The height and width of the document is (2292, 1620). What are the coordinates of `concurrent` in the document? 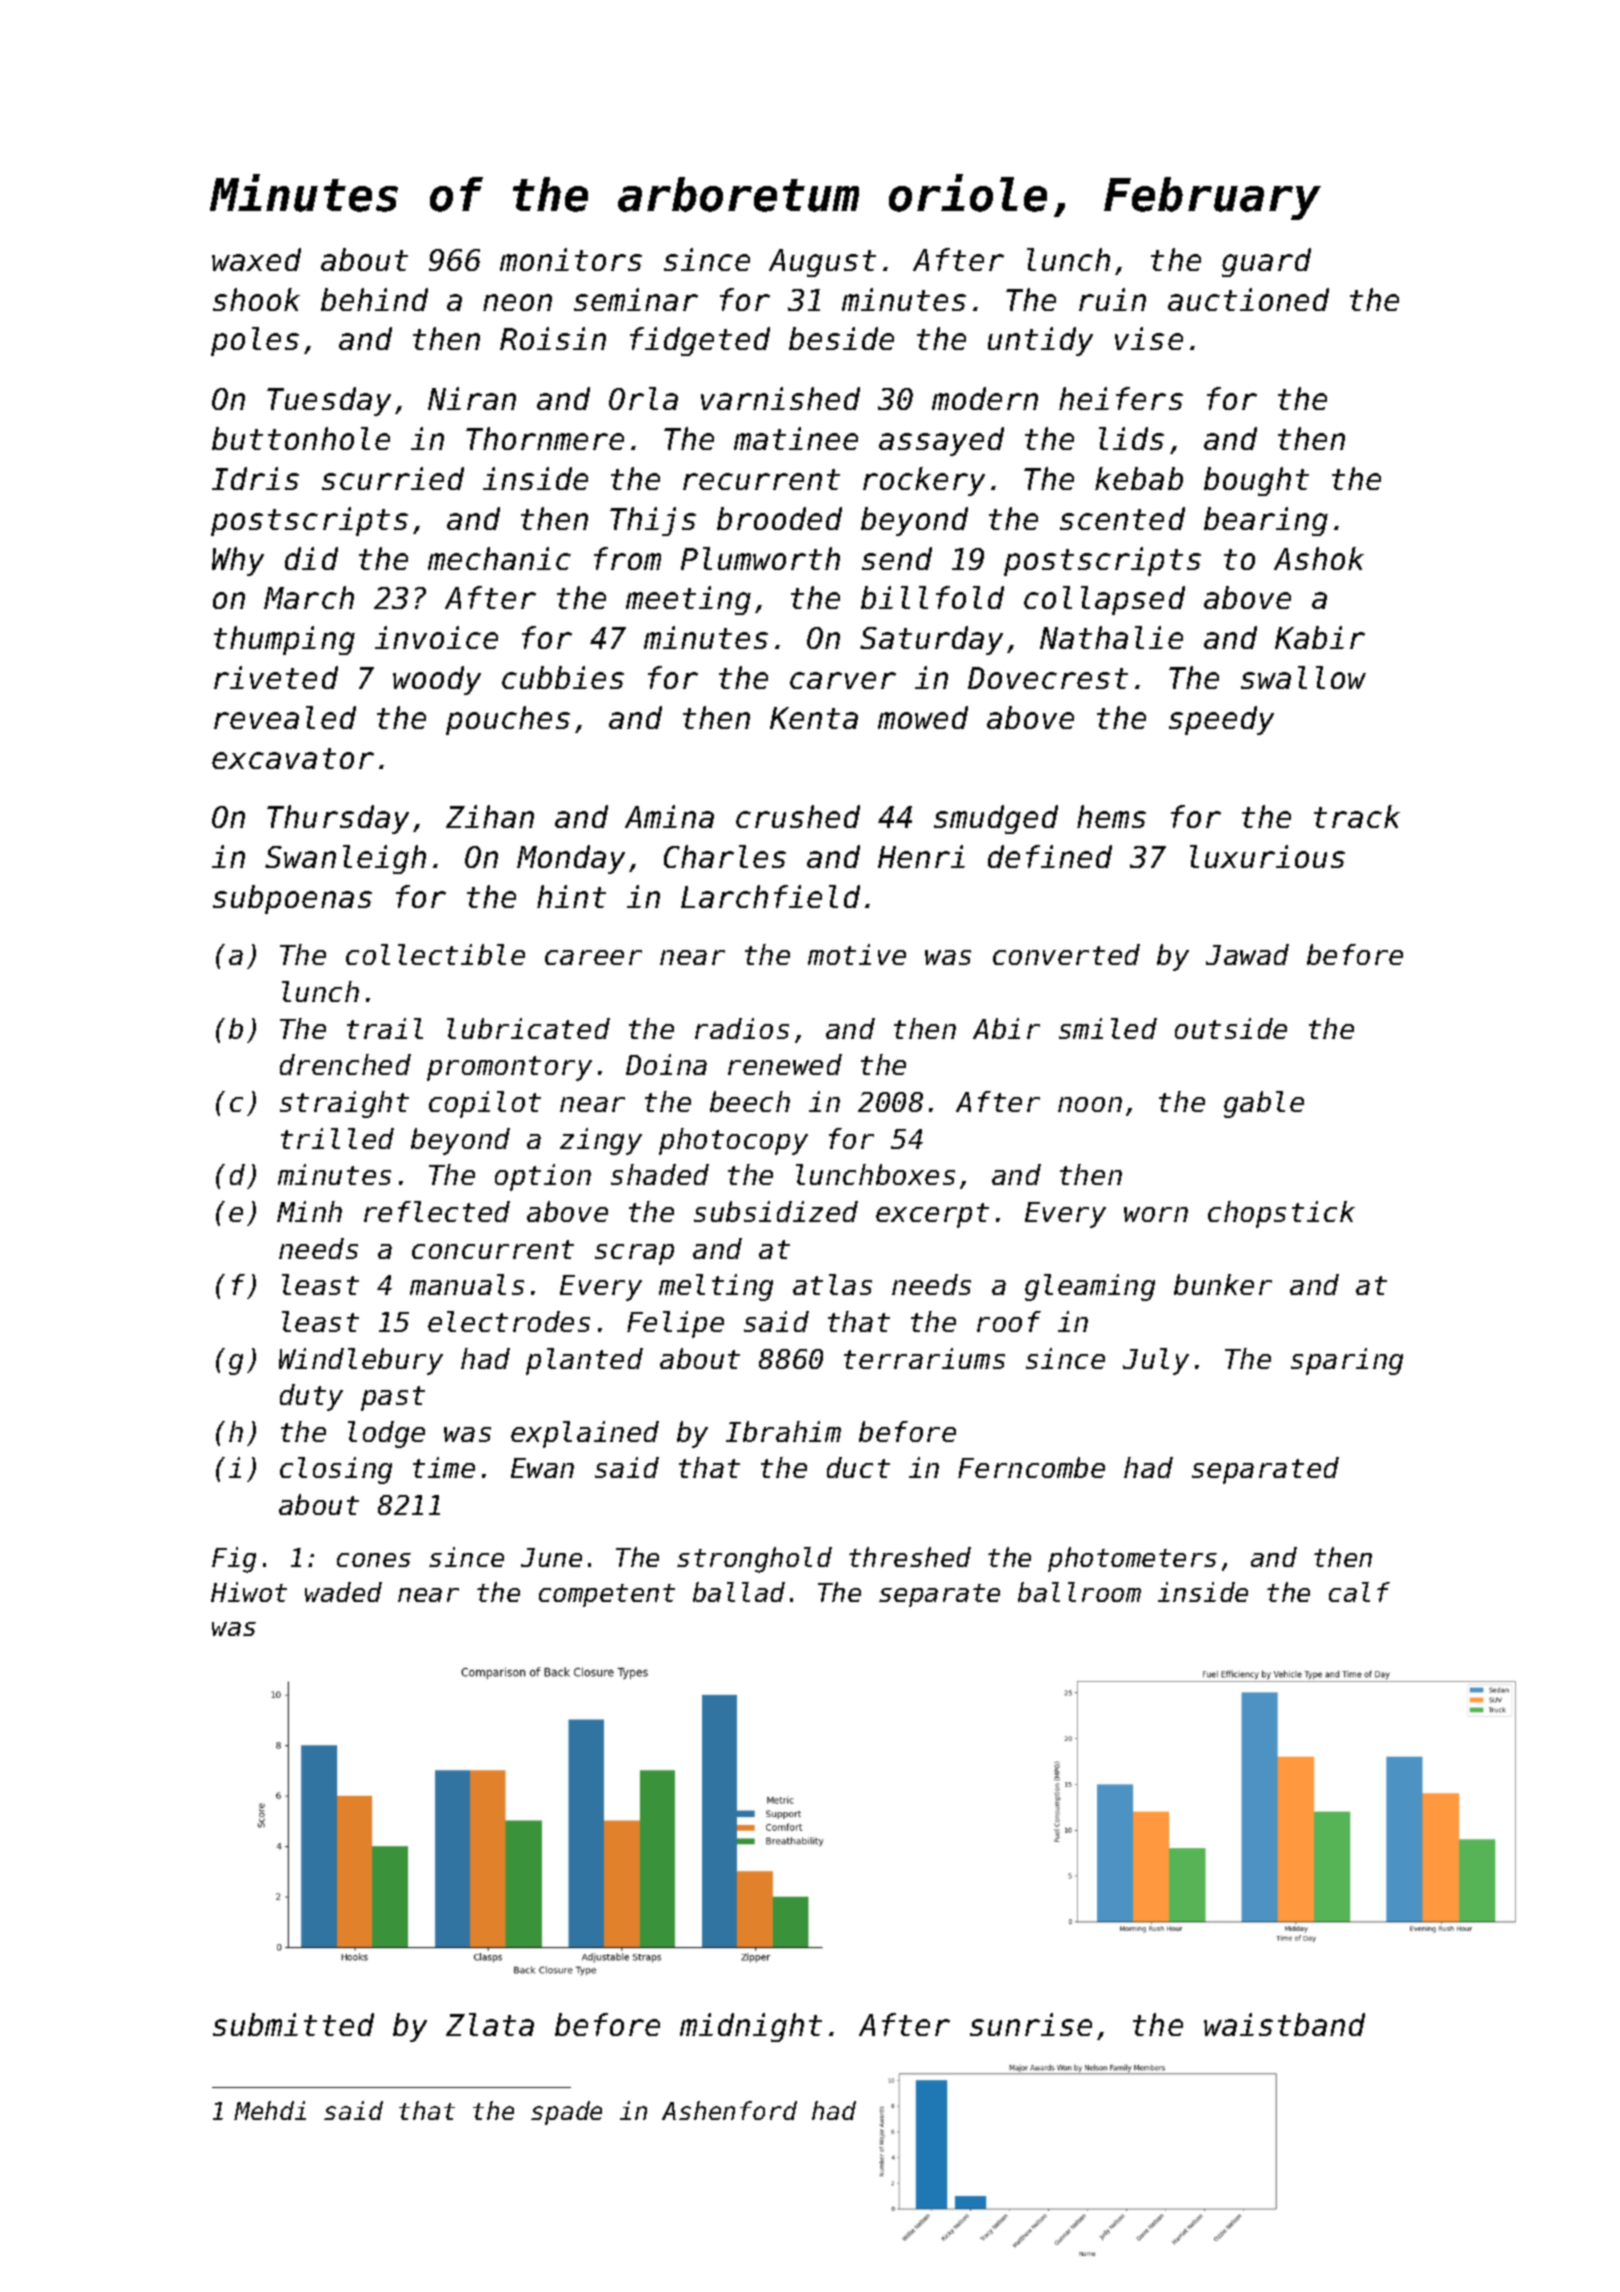 It's located at (493, 1249).
